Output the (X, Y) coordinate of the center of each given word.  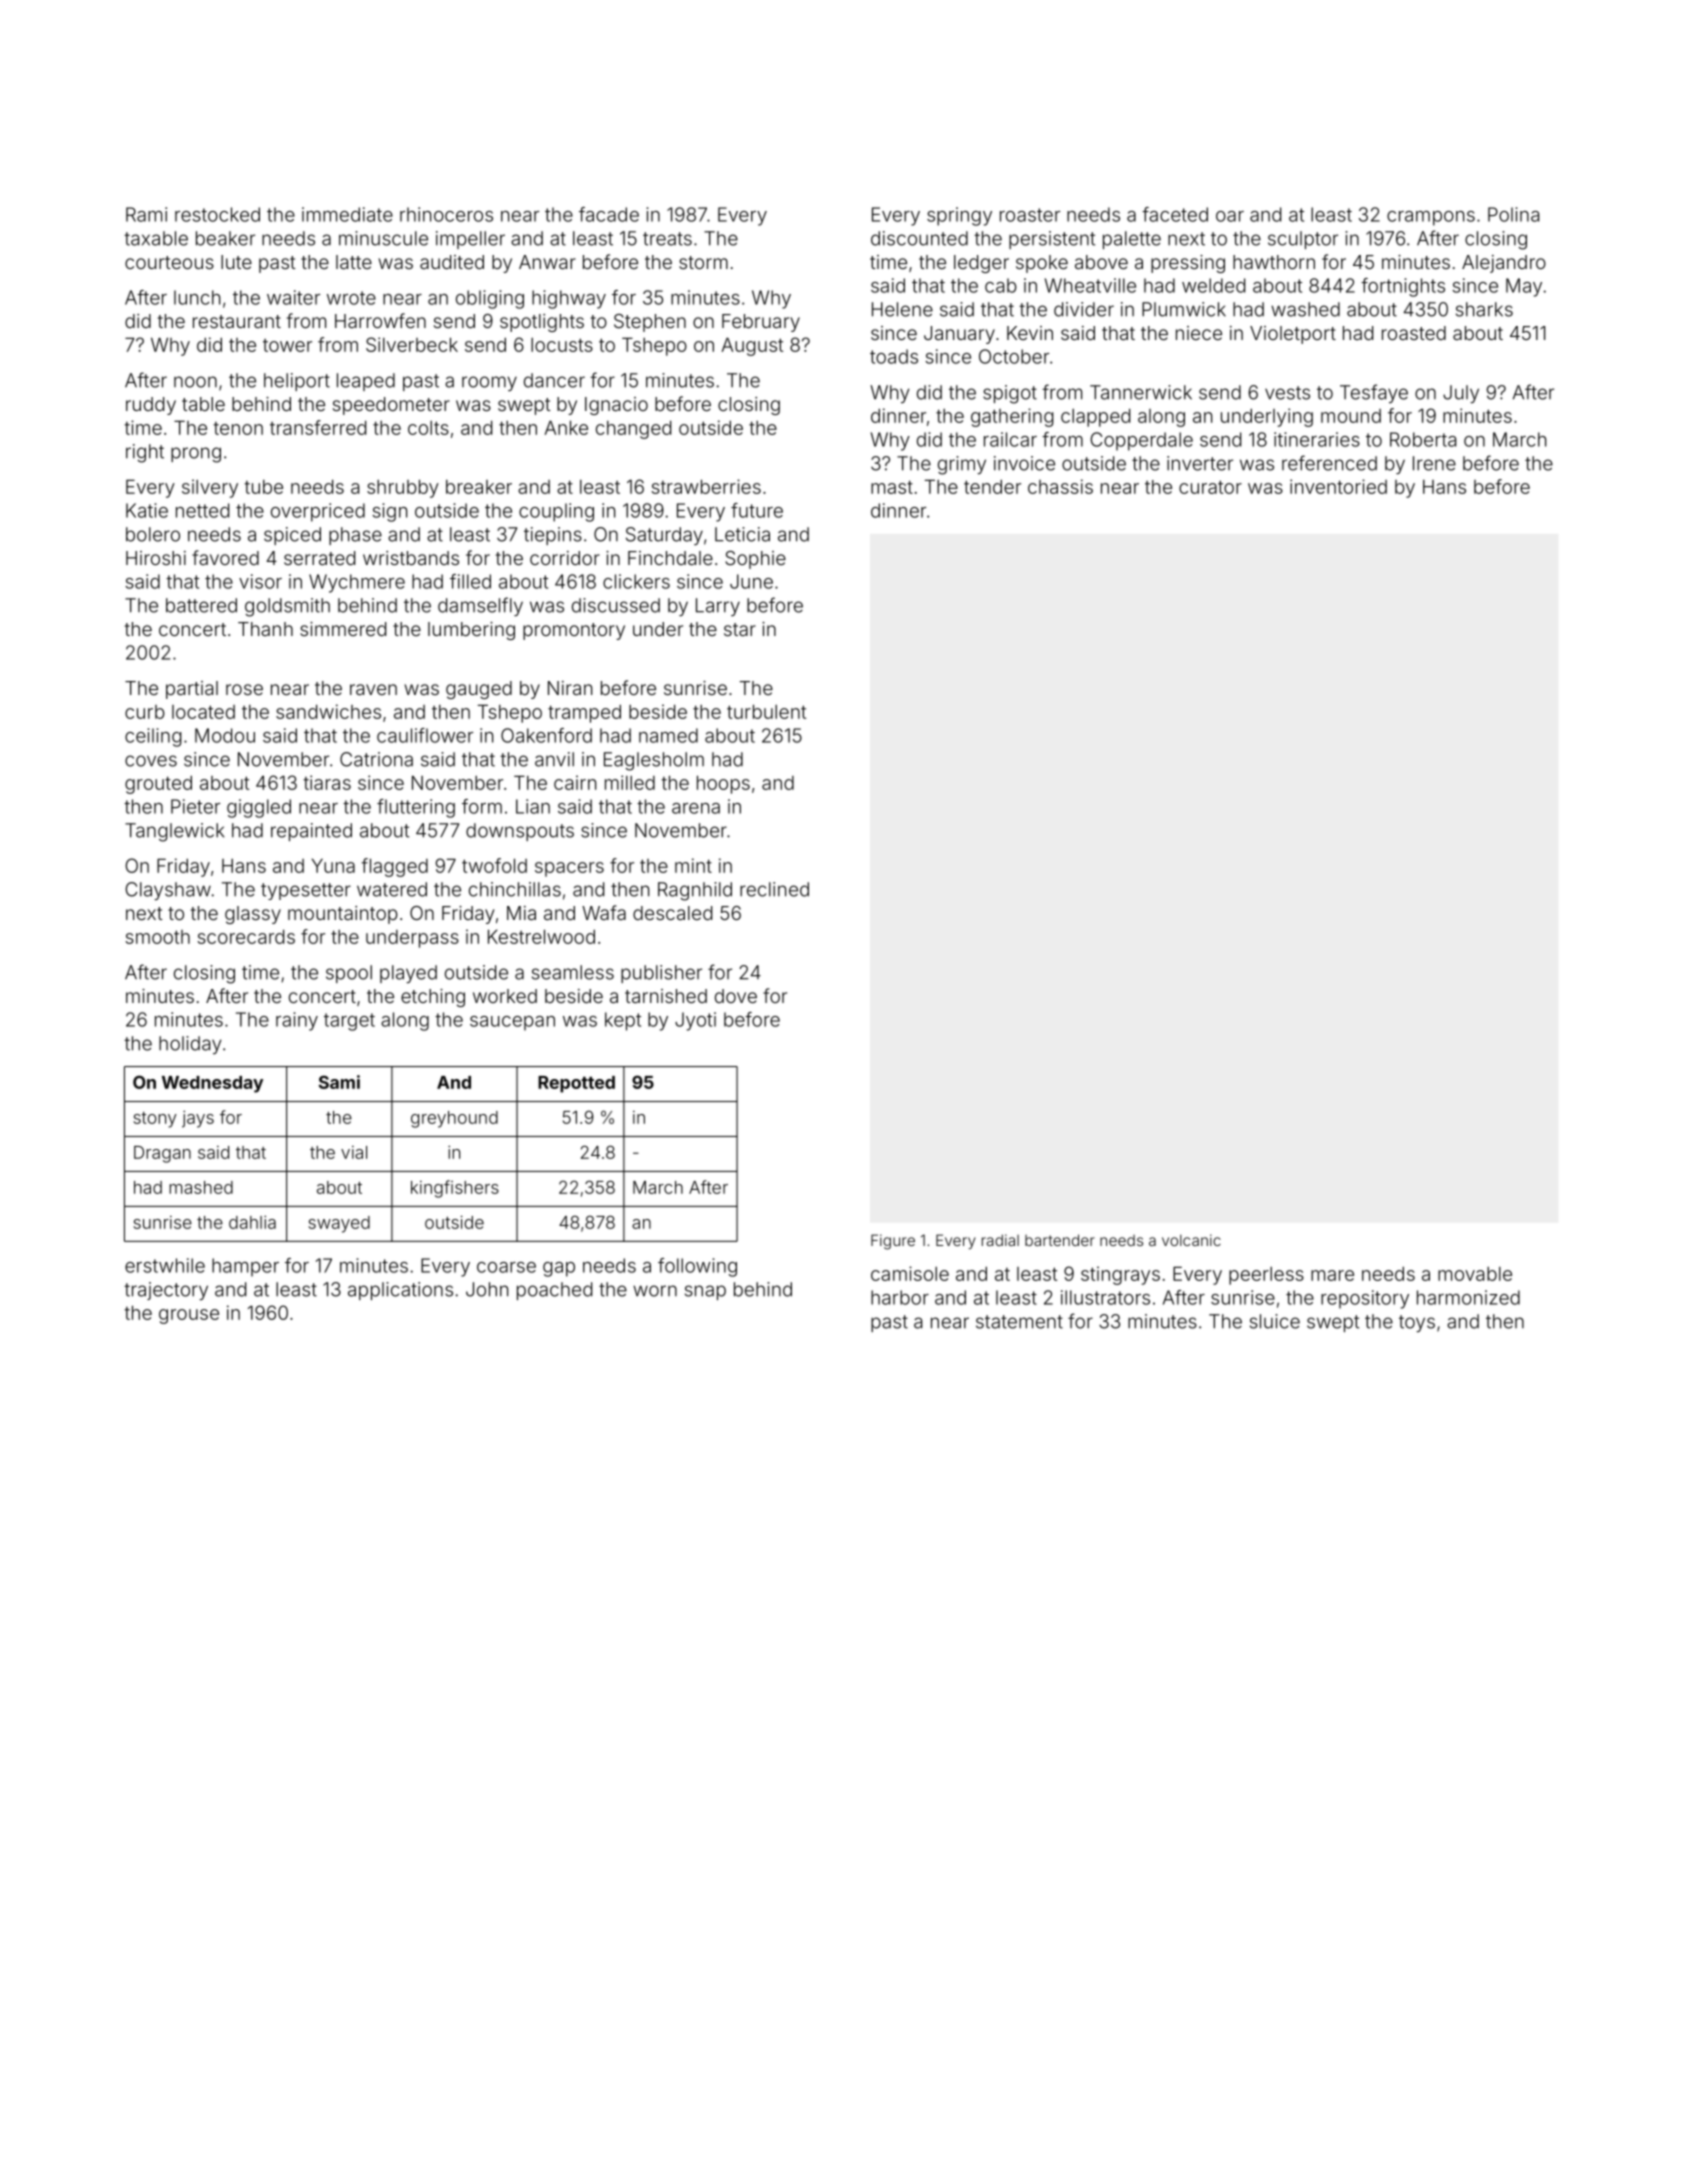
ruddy (151, 406)
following (697, 1267)
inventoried (1338, 486)
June (751, 581)
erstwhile (165, 1265)
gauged (479, 690)
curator (1210, 487)
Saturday (664, 536)
